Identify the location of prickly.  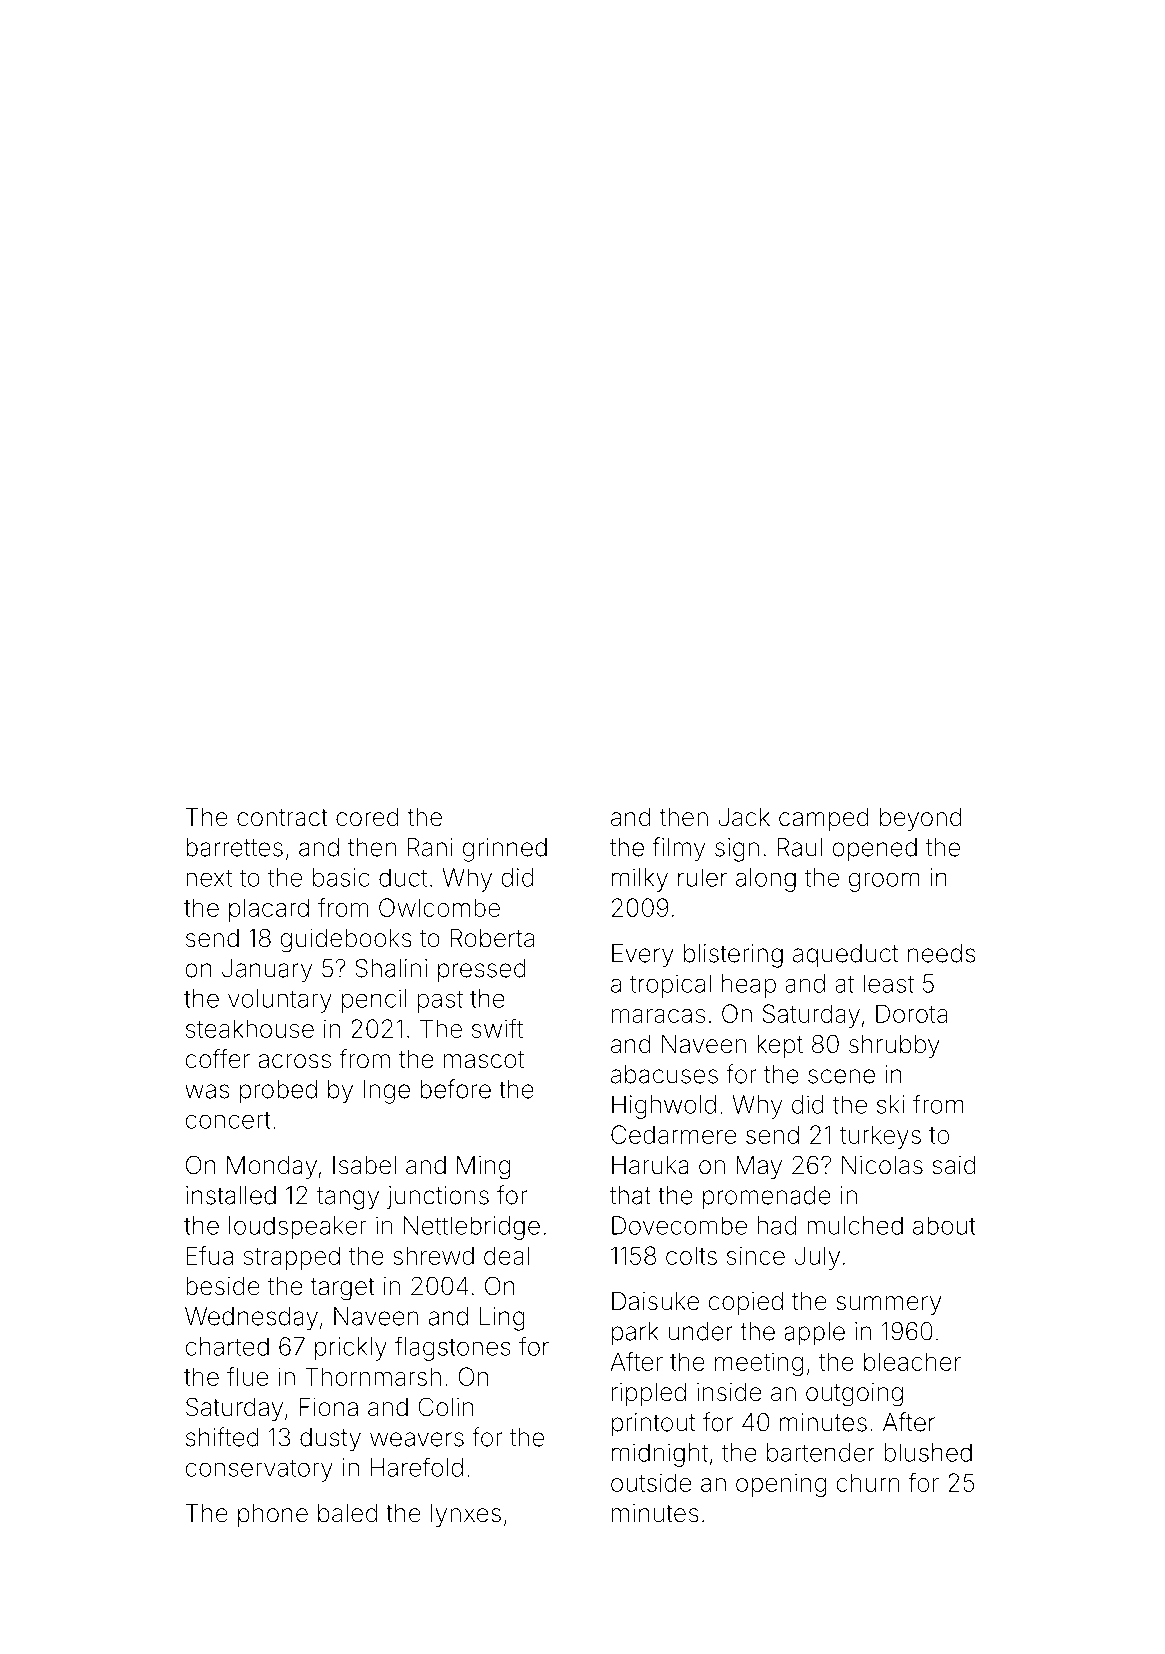
(351, 1349).
